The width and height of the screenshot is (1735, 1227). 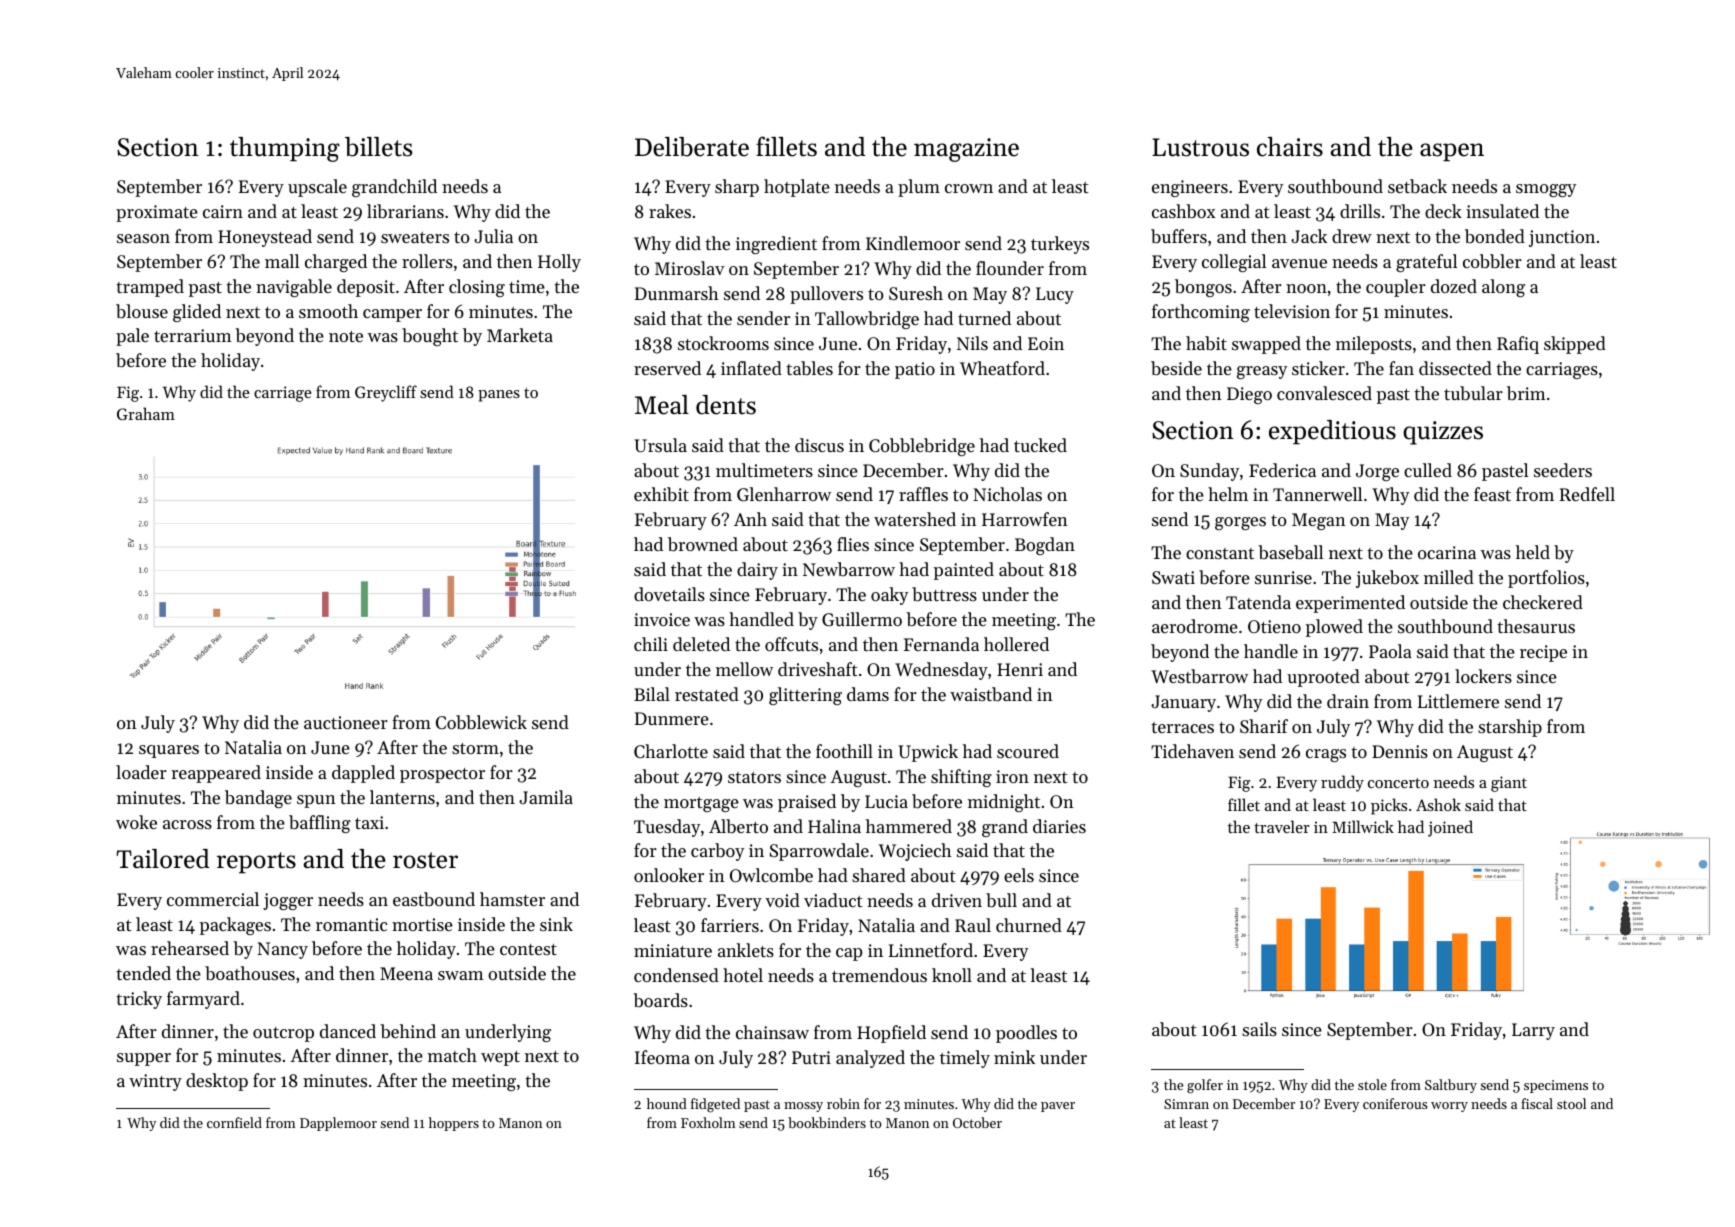 I want to click on Suresh, so click(x=916, y=293).
